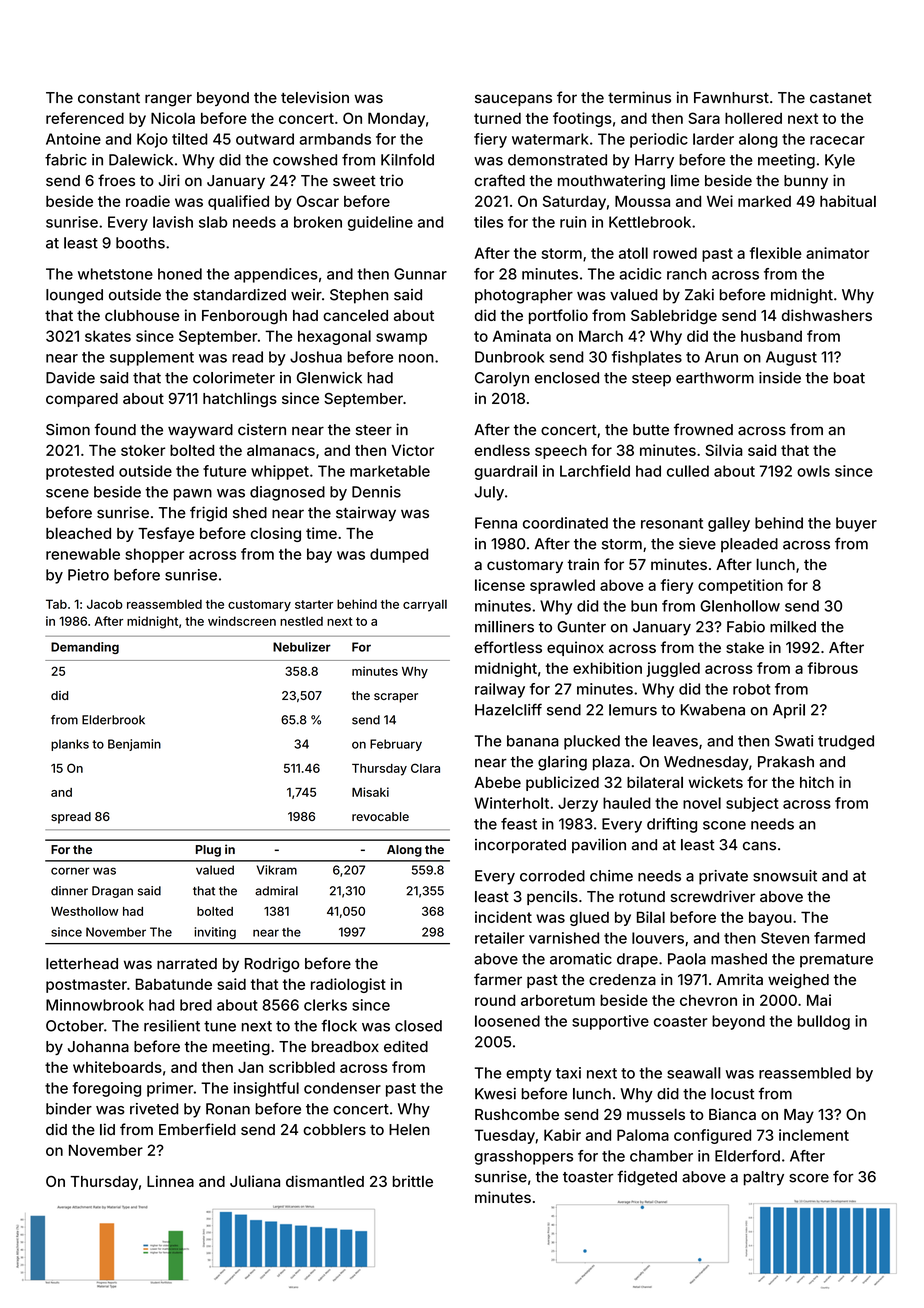 Image resolution: width=924 pixels, height=1308 pixels. I want to click on constant, so click(109, 98).
